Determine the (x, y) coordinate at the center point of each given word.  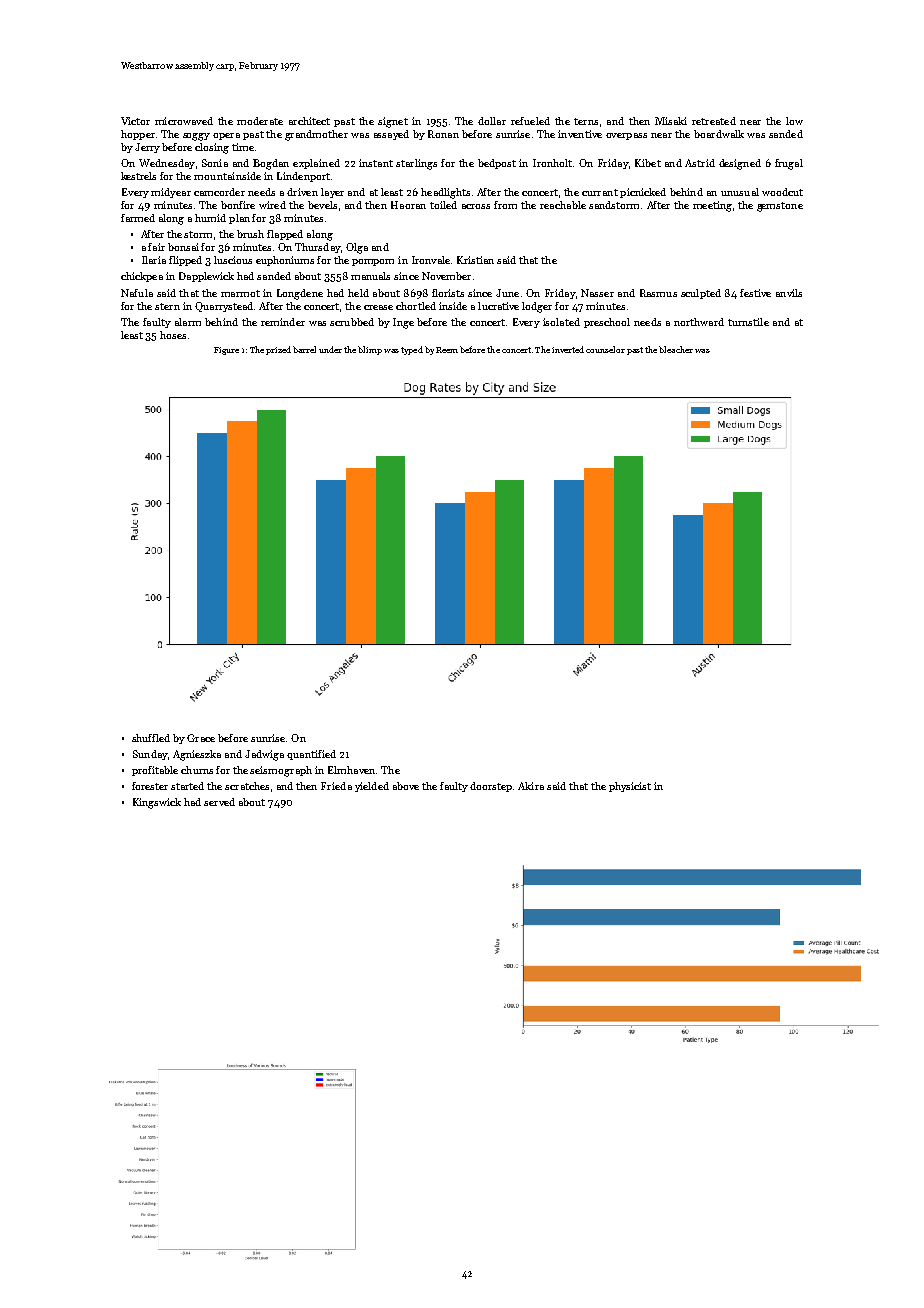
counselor (605, 349)
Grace (201, 738)
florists (448, 293)
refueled (530, 121)
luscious (233, 260)
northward (699, 322)
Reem (447, 350)
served (219, 802)
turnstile (748, 322)
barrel (304, 349)
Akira (531, 786)
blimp (370, 350)
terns (586, 121)
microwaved (184, 121)
